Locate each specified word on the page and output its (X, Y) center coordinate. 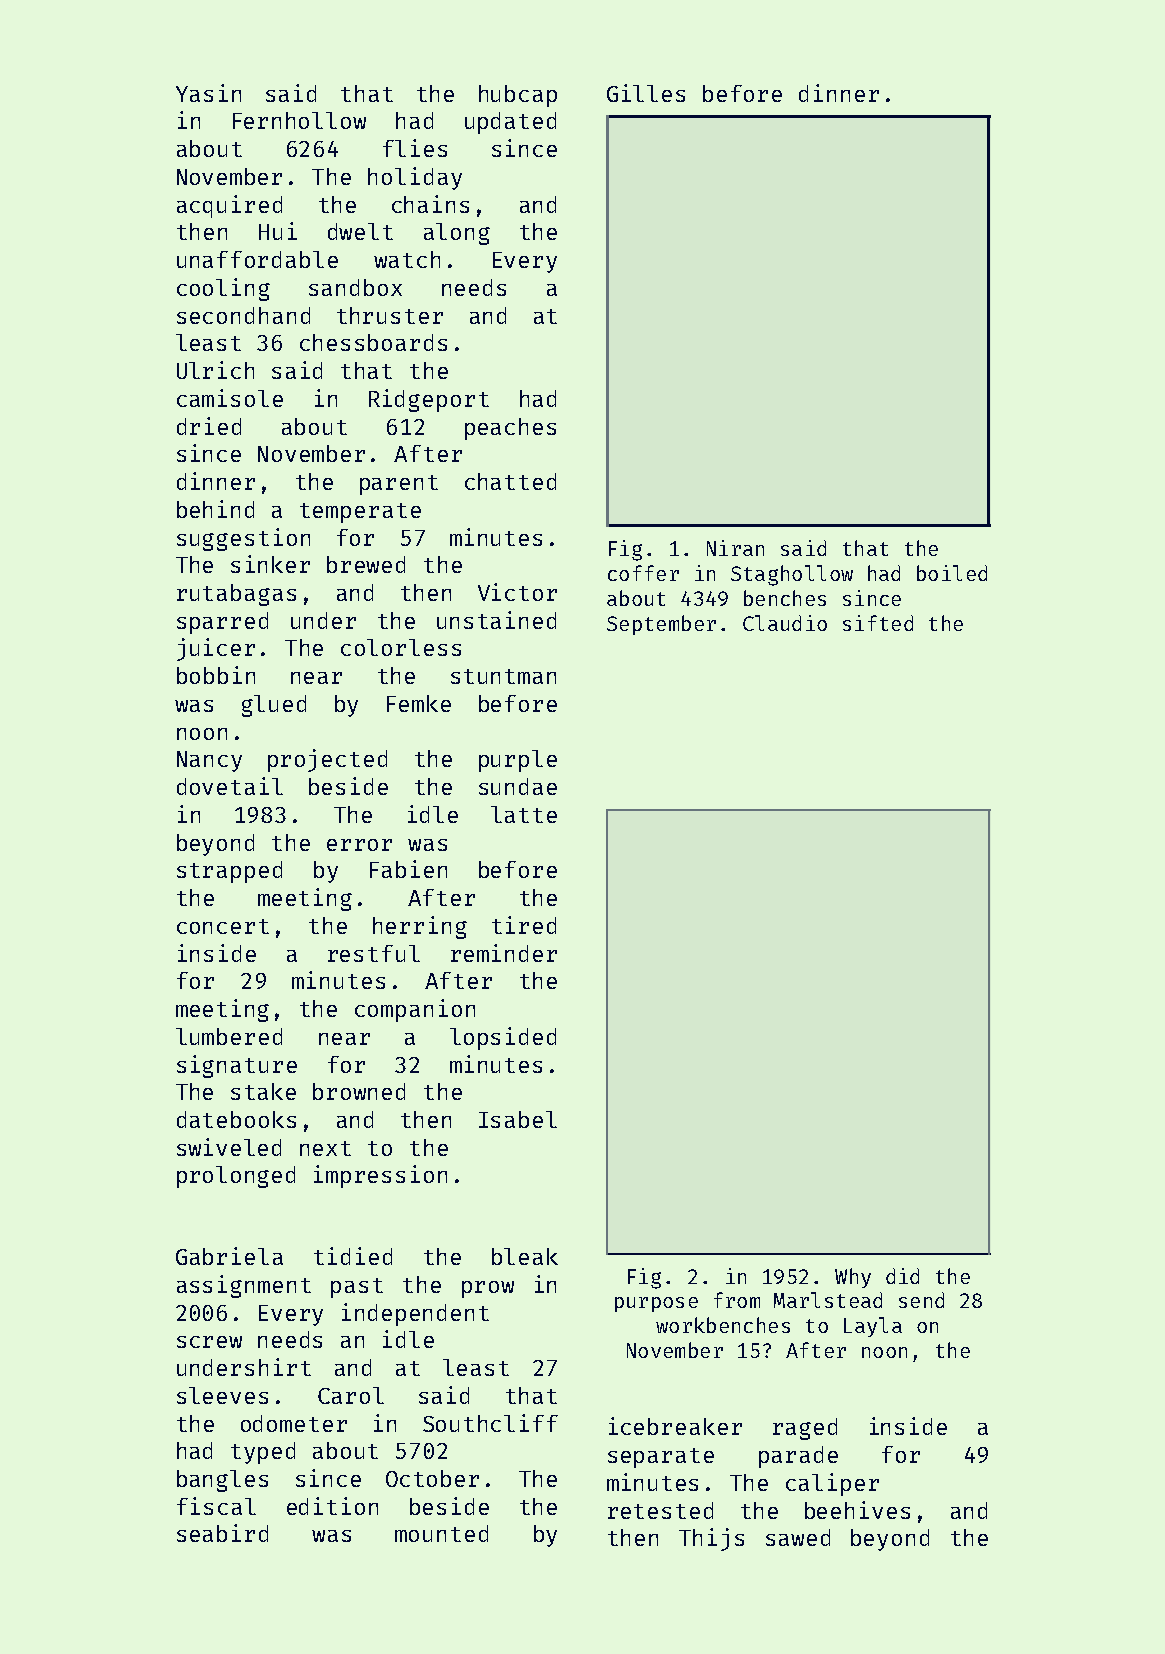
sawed (798, 1537)
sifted (878, 623)
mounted (441, 1533)
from (737, 1300)
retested (660, 1510)
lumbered (229, 1036)
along (457, 234)
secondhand (243, 315)
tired (524, 925)
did (902, 1276)
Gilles (646, 93)
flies (415, 148)
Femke (419, 703)
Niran (735, 548)
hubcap (518, 96)
